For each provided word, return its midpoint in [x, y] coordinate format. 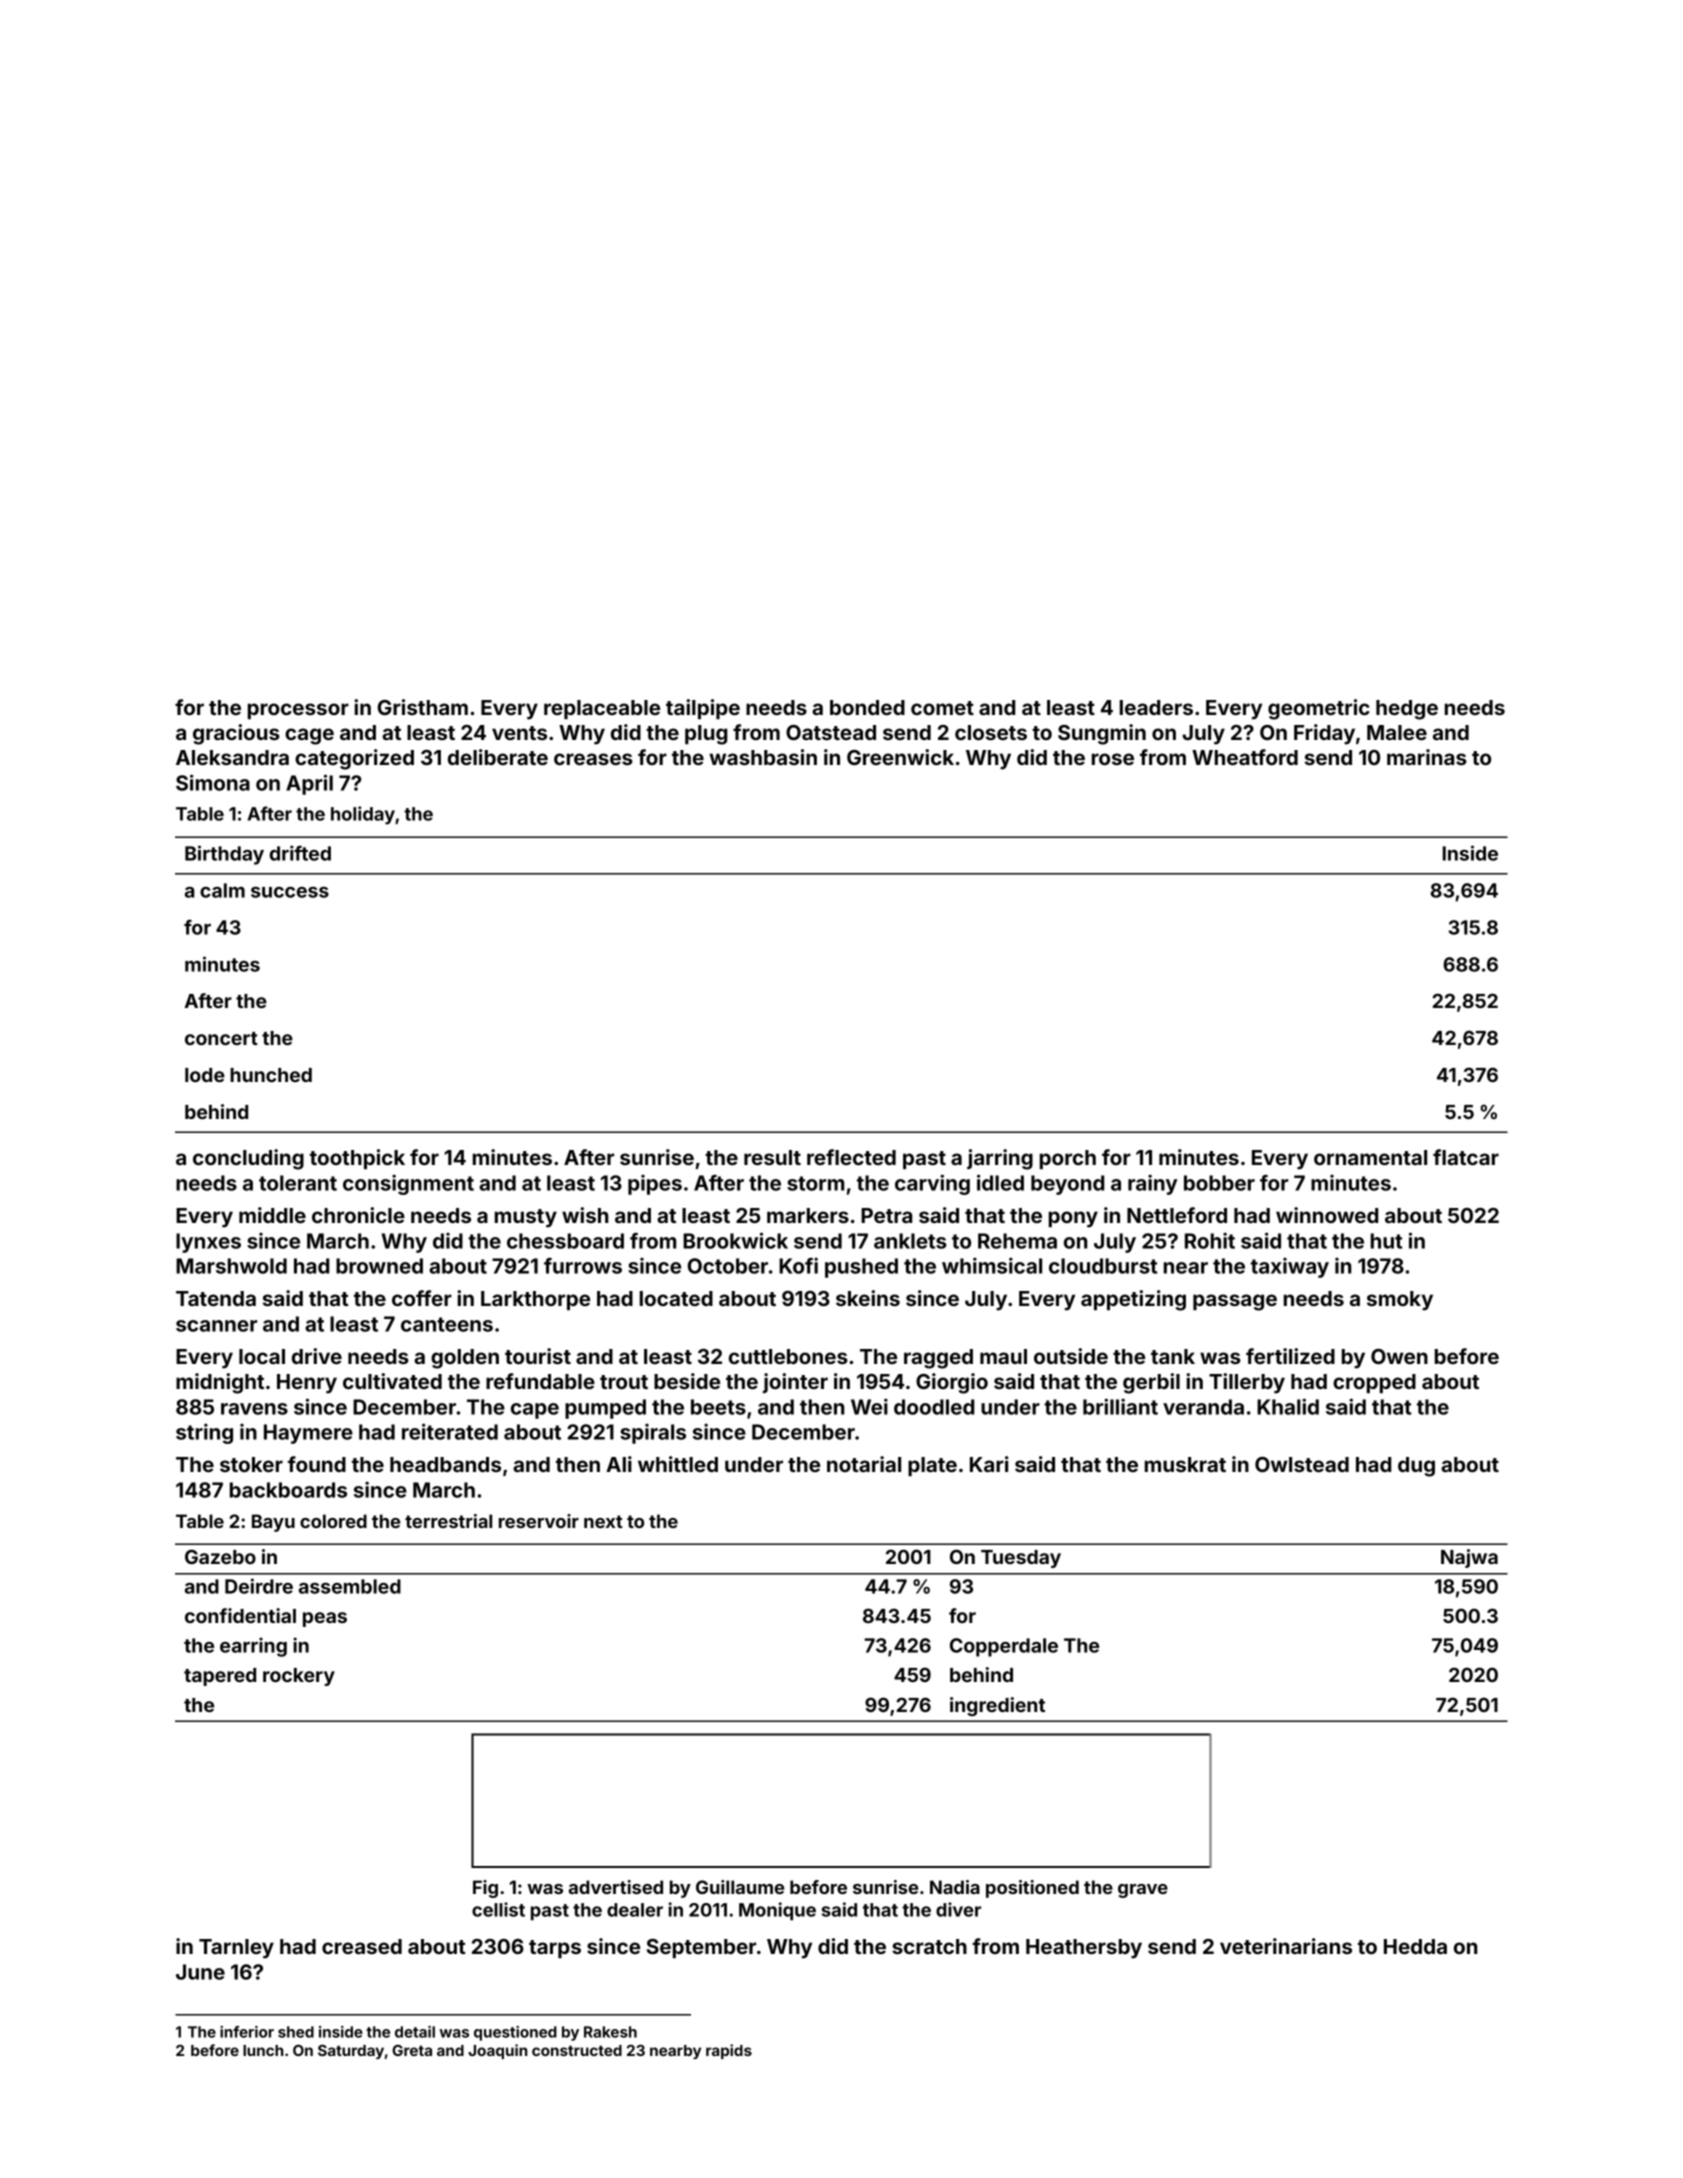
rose [1113, 759]
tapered [220, 1677]
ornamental [1370, 1157]
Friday [1324, 734]
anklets [910, 1241]
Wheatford [1245, 757]
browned [379, 1266]
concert [221, 1038]
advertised [616, 1887]
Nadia [955, 1887]
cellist [498, 1909]
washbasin [763, 757]
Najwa [1469, 1558]
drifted [300, 853]
